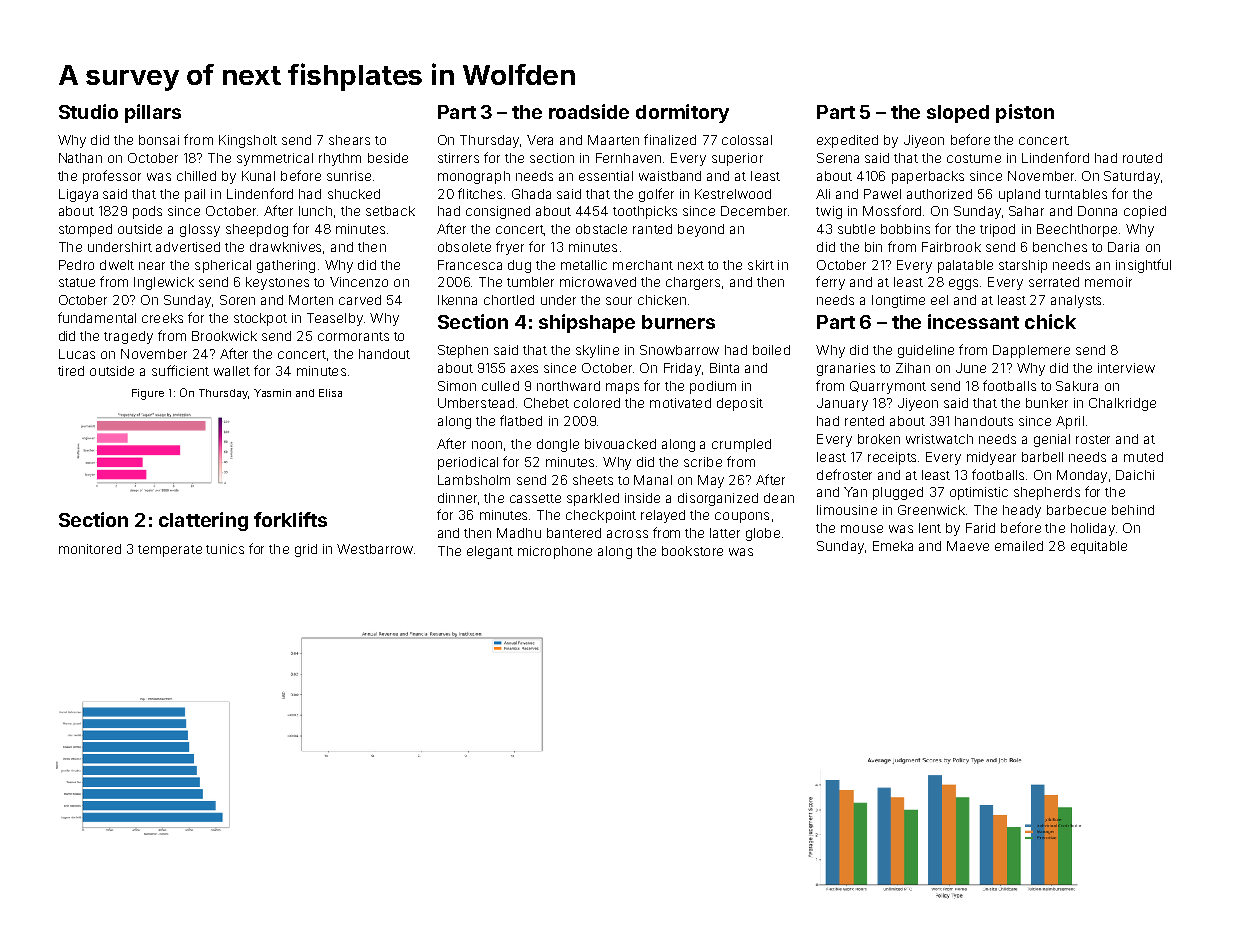 Image resolution: width=1233 pixels, height=952 pixels. Describe the element at coordinates (555, 552) in the image. I see `microphone` at that location.
